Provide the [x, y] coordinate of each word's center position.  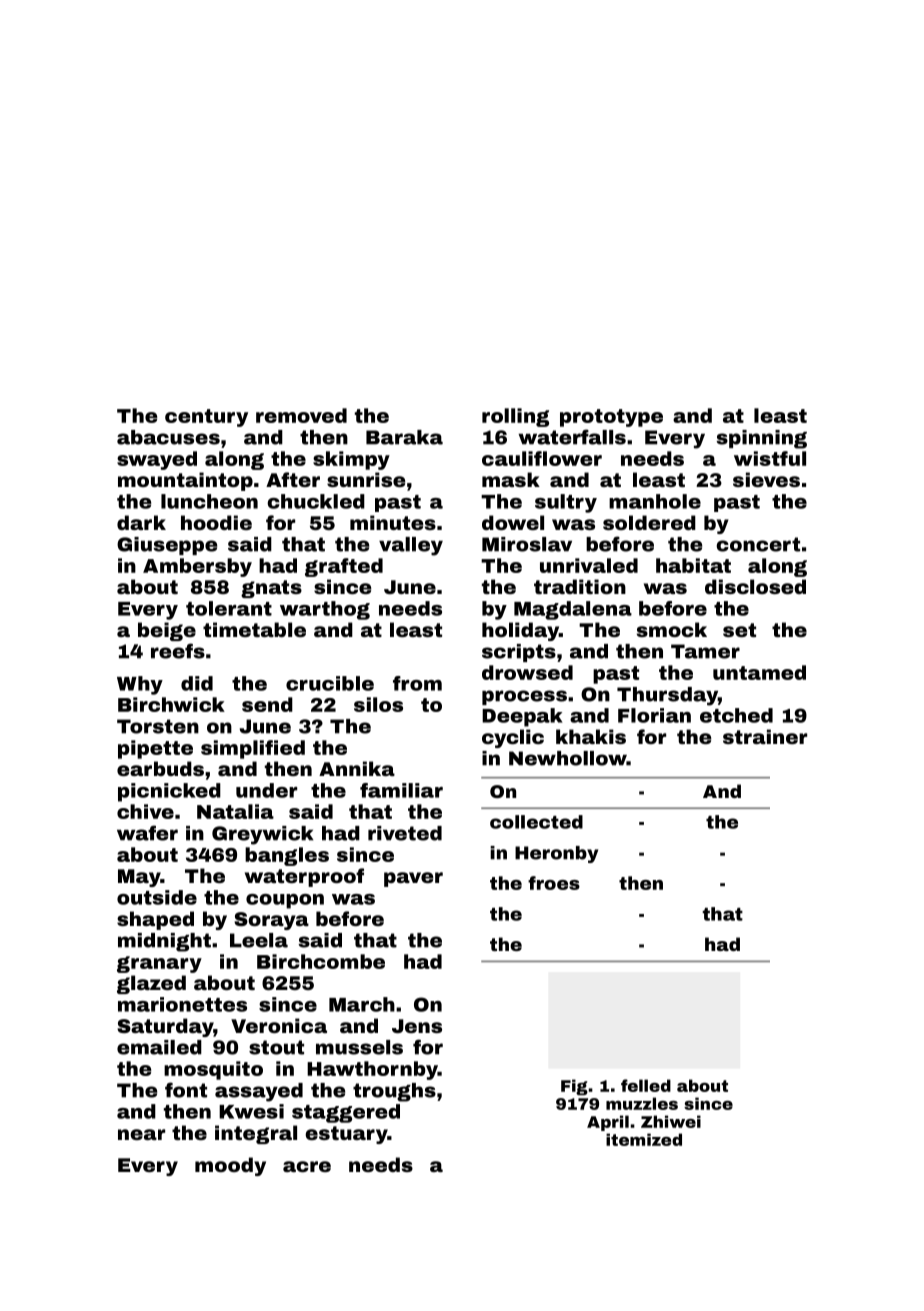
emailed [159, 1047]
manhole [655, 501]
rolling [515, 417]
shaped [155, 920]
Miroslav [527, 544]
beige [167, 631]
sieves [766, 479]
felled [646, 1085]
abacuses [168, 437]
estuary [346, 1135]
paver [413, 879]
